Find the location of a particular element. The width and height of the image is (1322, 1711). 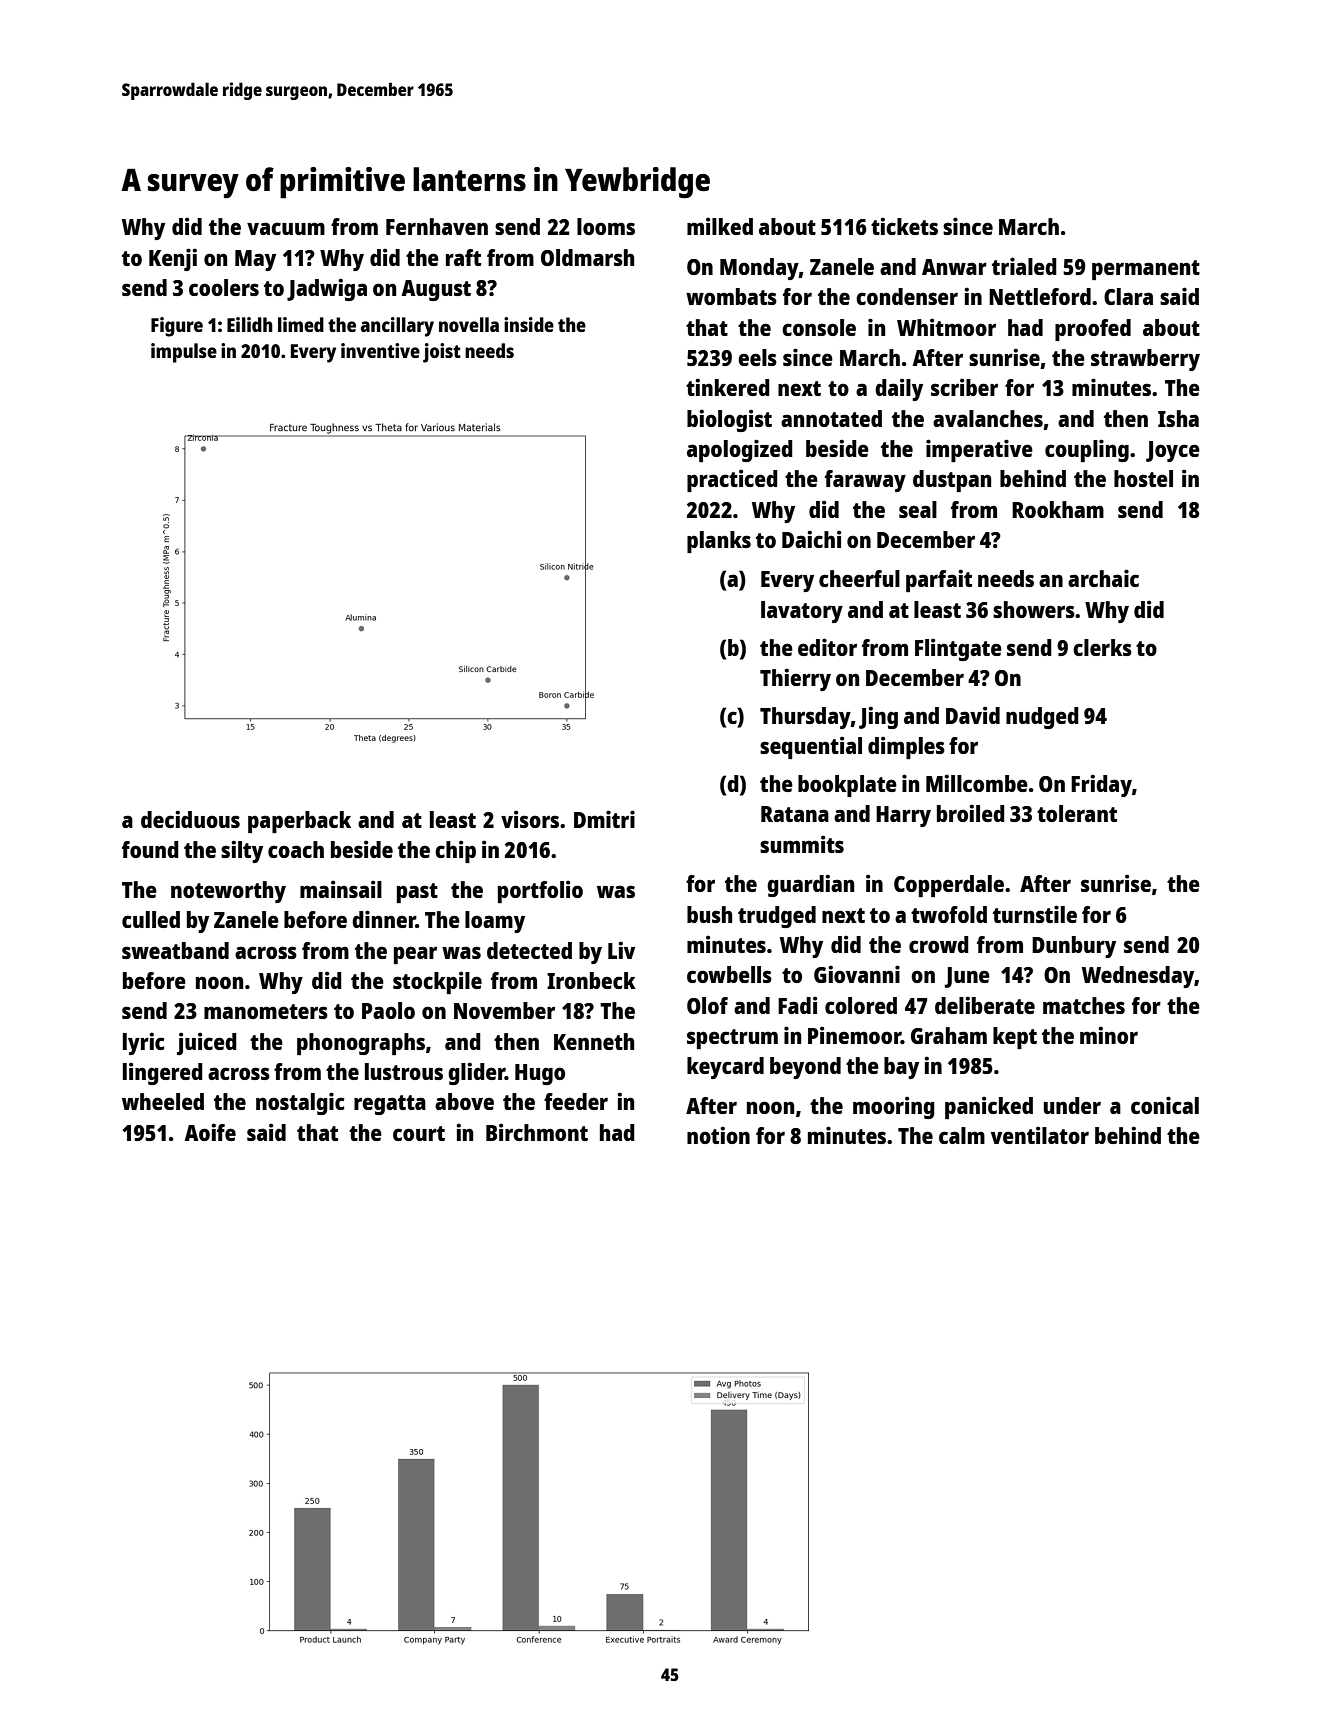

Dunbury is located at coordinates (1074, 947).
